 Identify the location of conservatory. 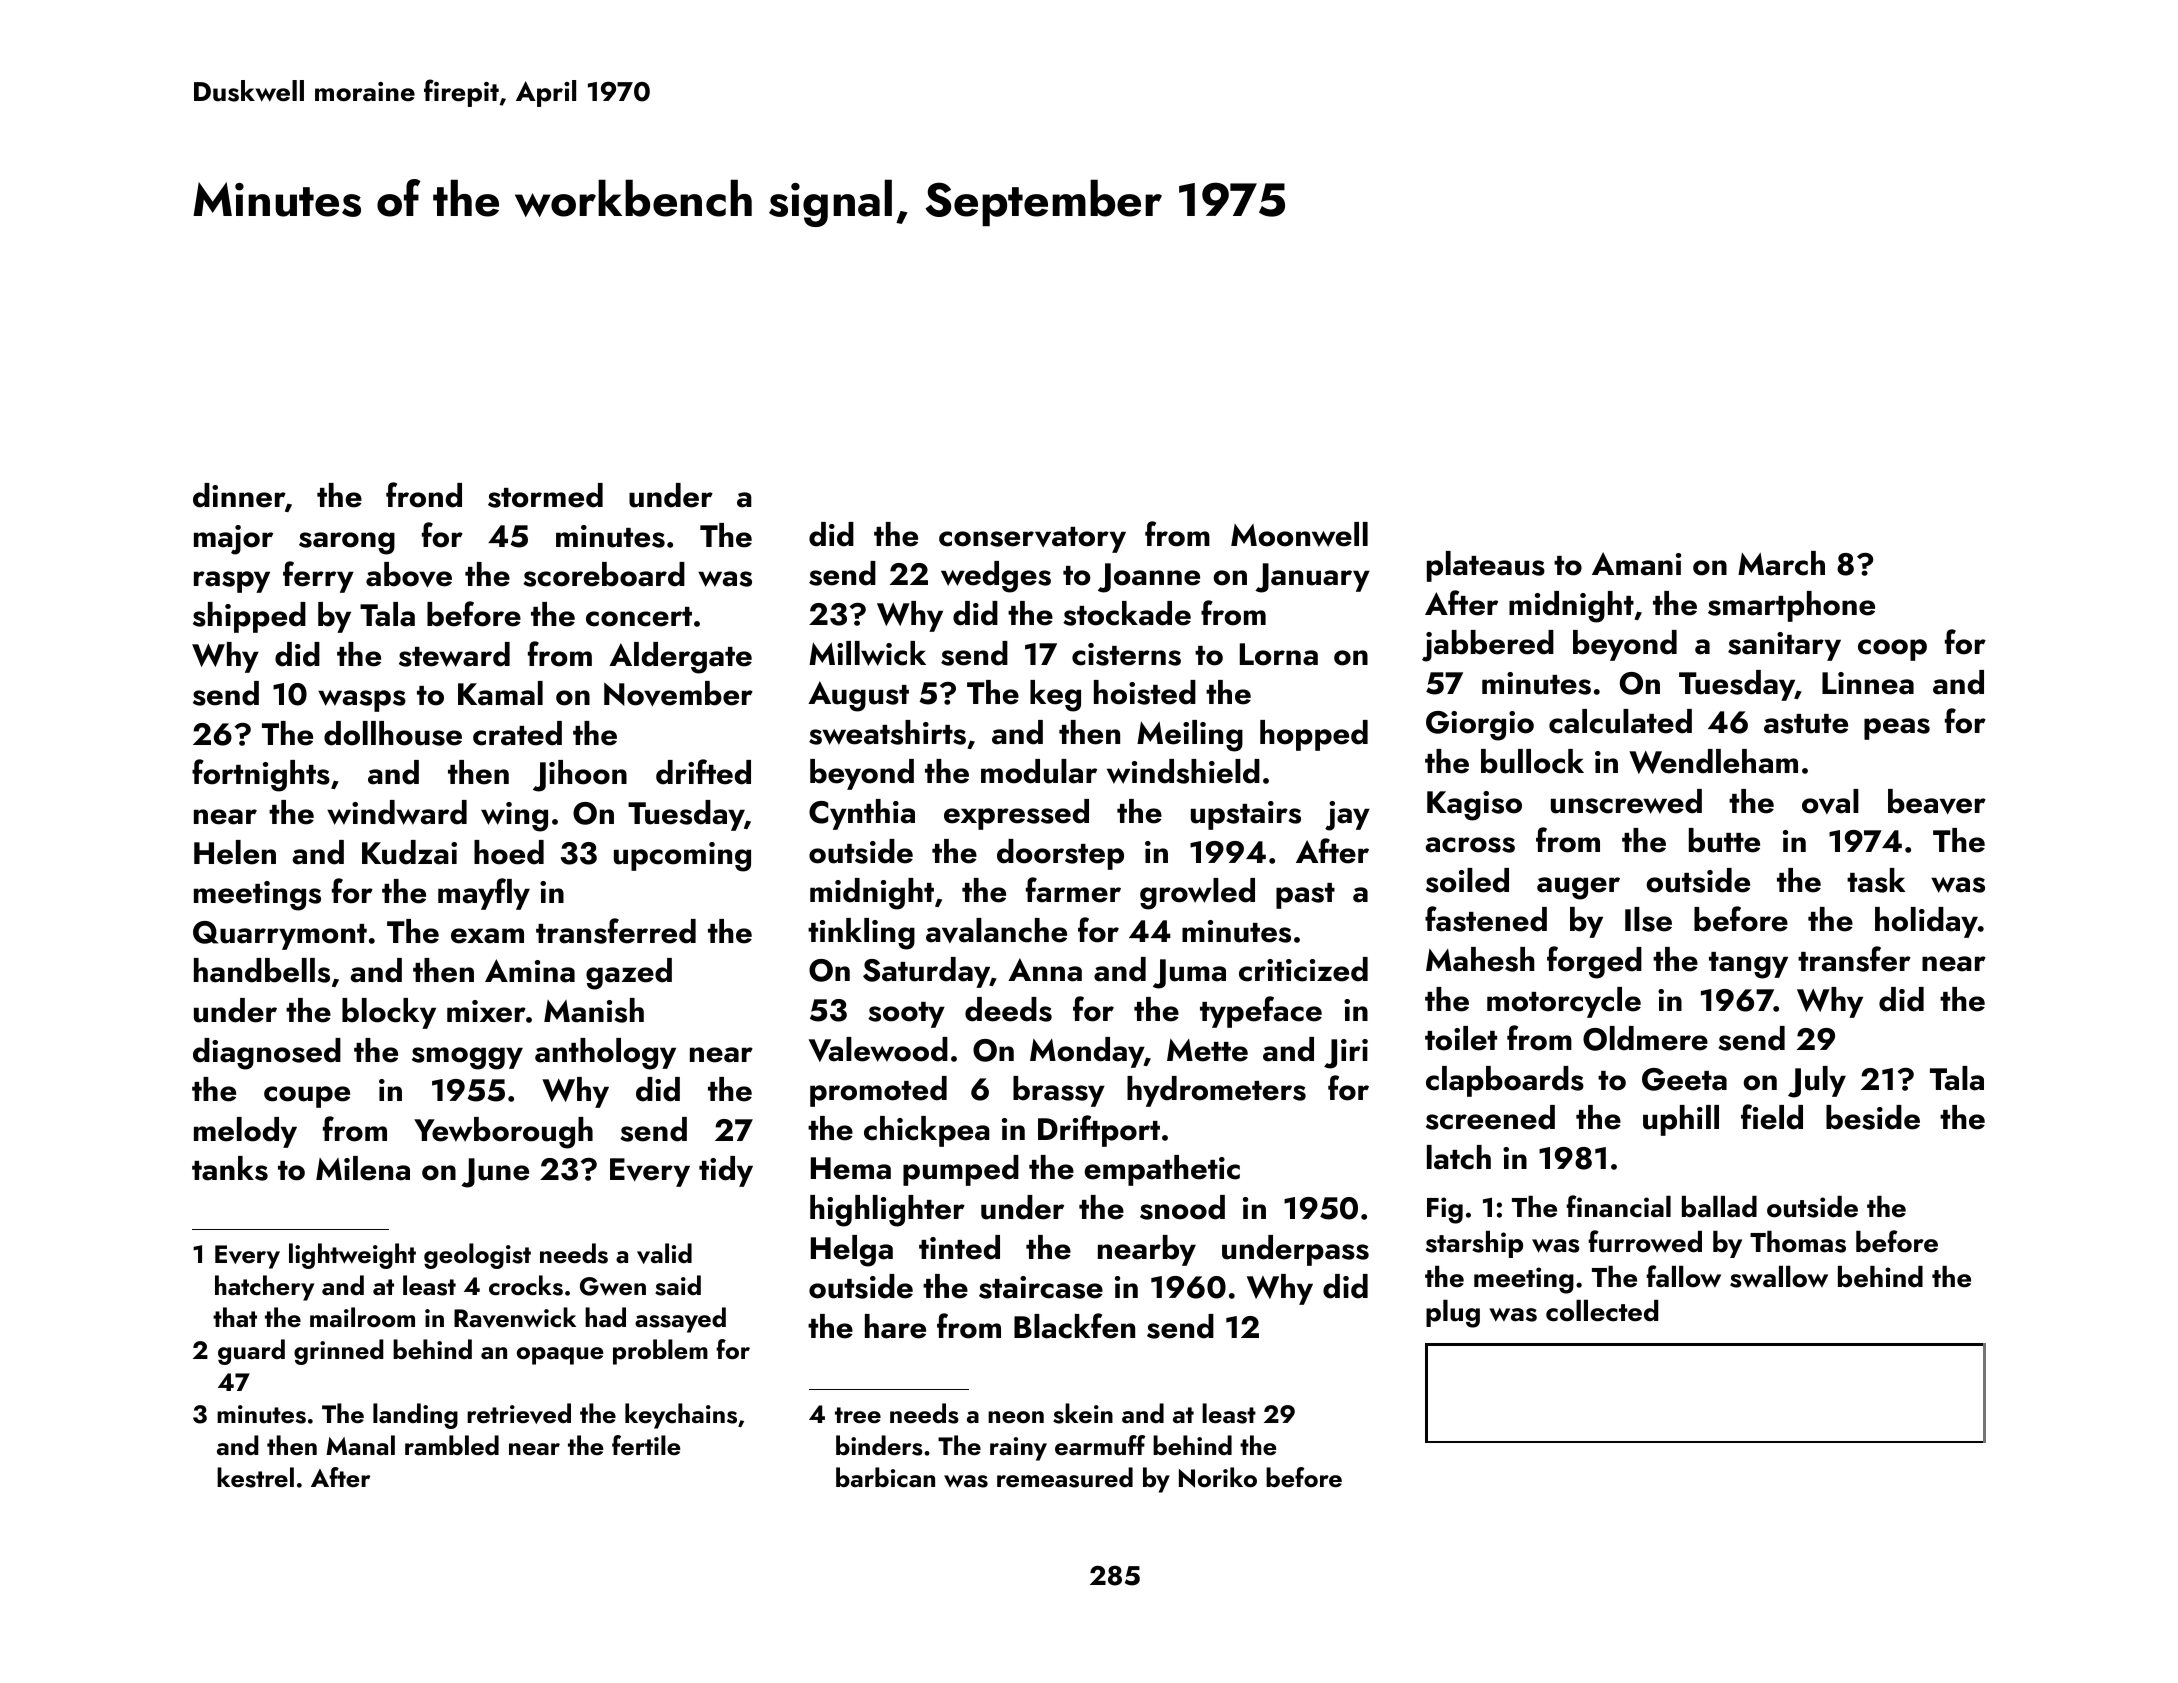
(1032, 540).
